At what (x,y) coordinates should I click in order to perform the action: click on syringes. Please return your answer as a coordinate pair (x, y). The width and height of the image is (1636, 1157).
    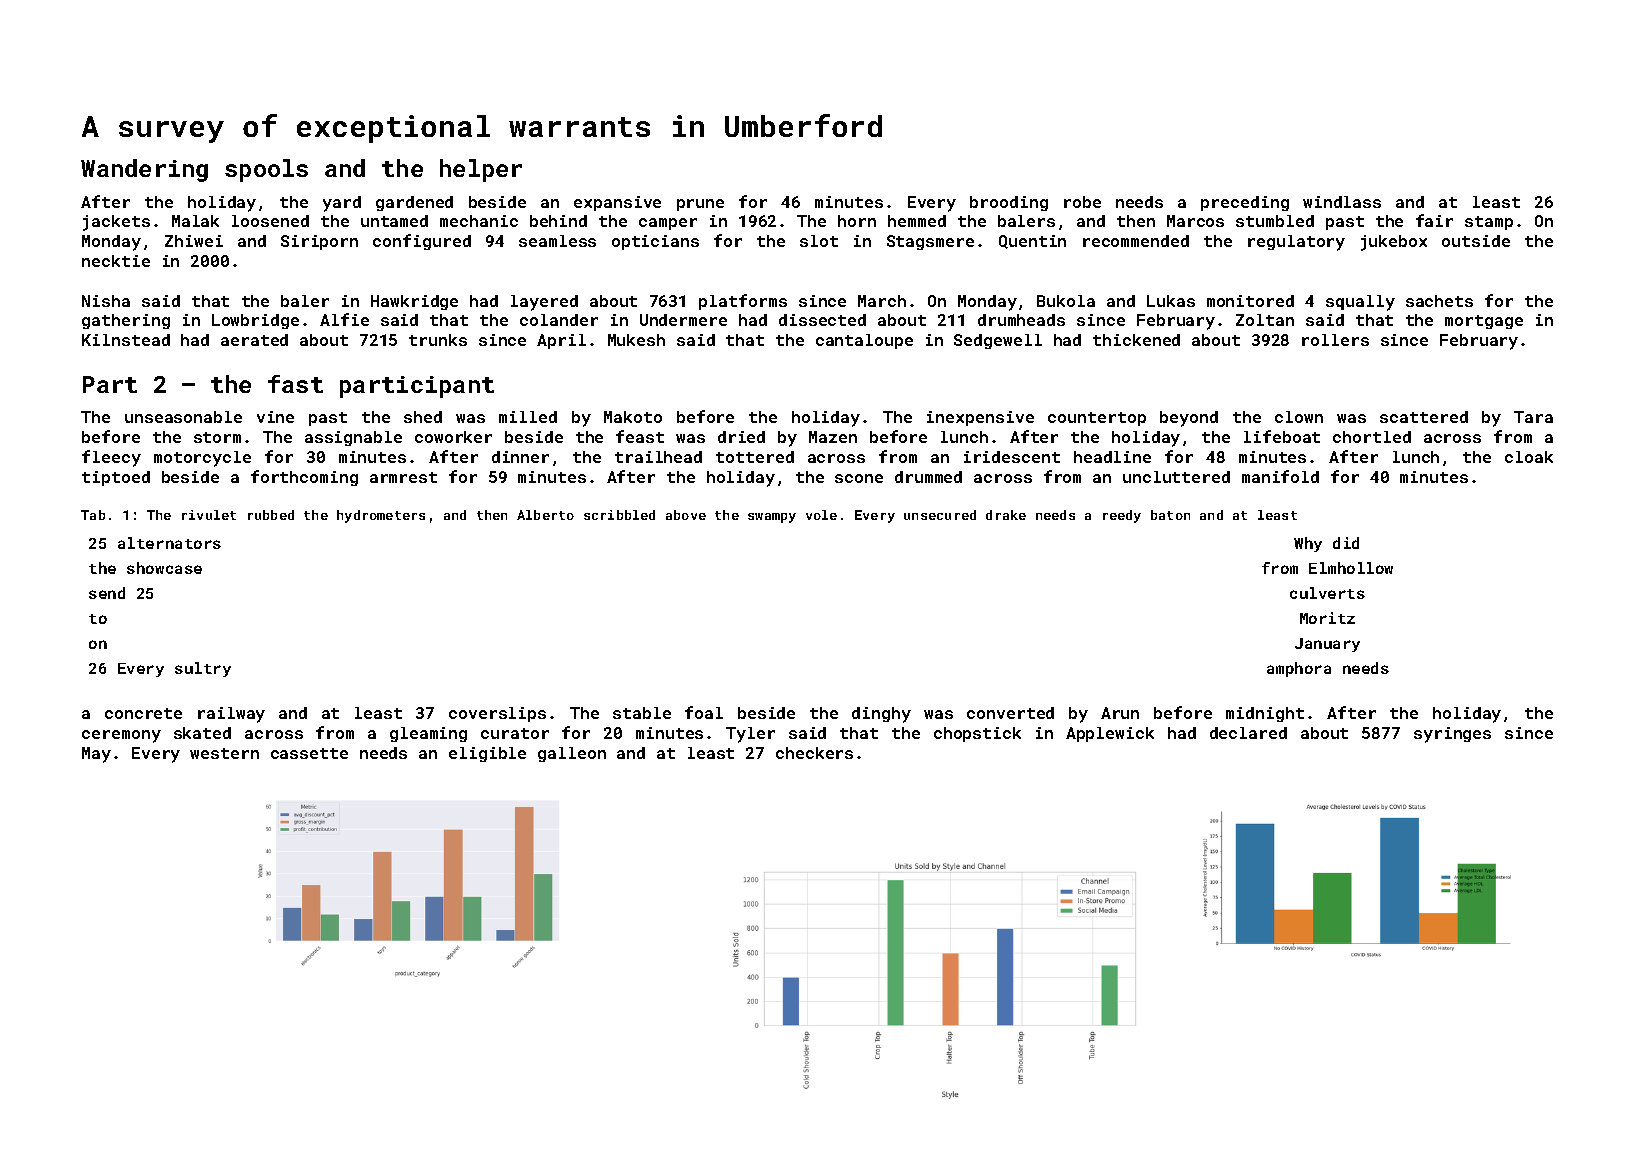
    Looking at the image, I should click on (1452, 735).
